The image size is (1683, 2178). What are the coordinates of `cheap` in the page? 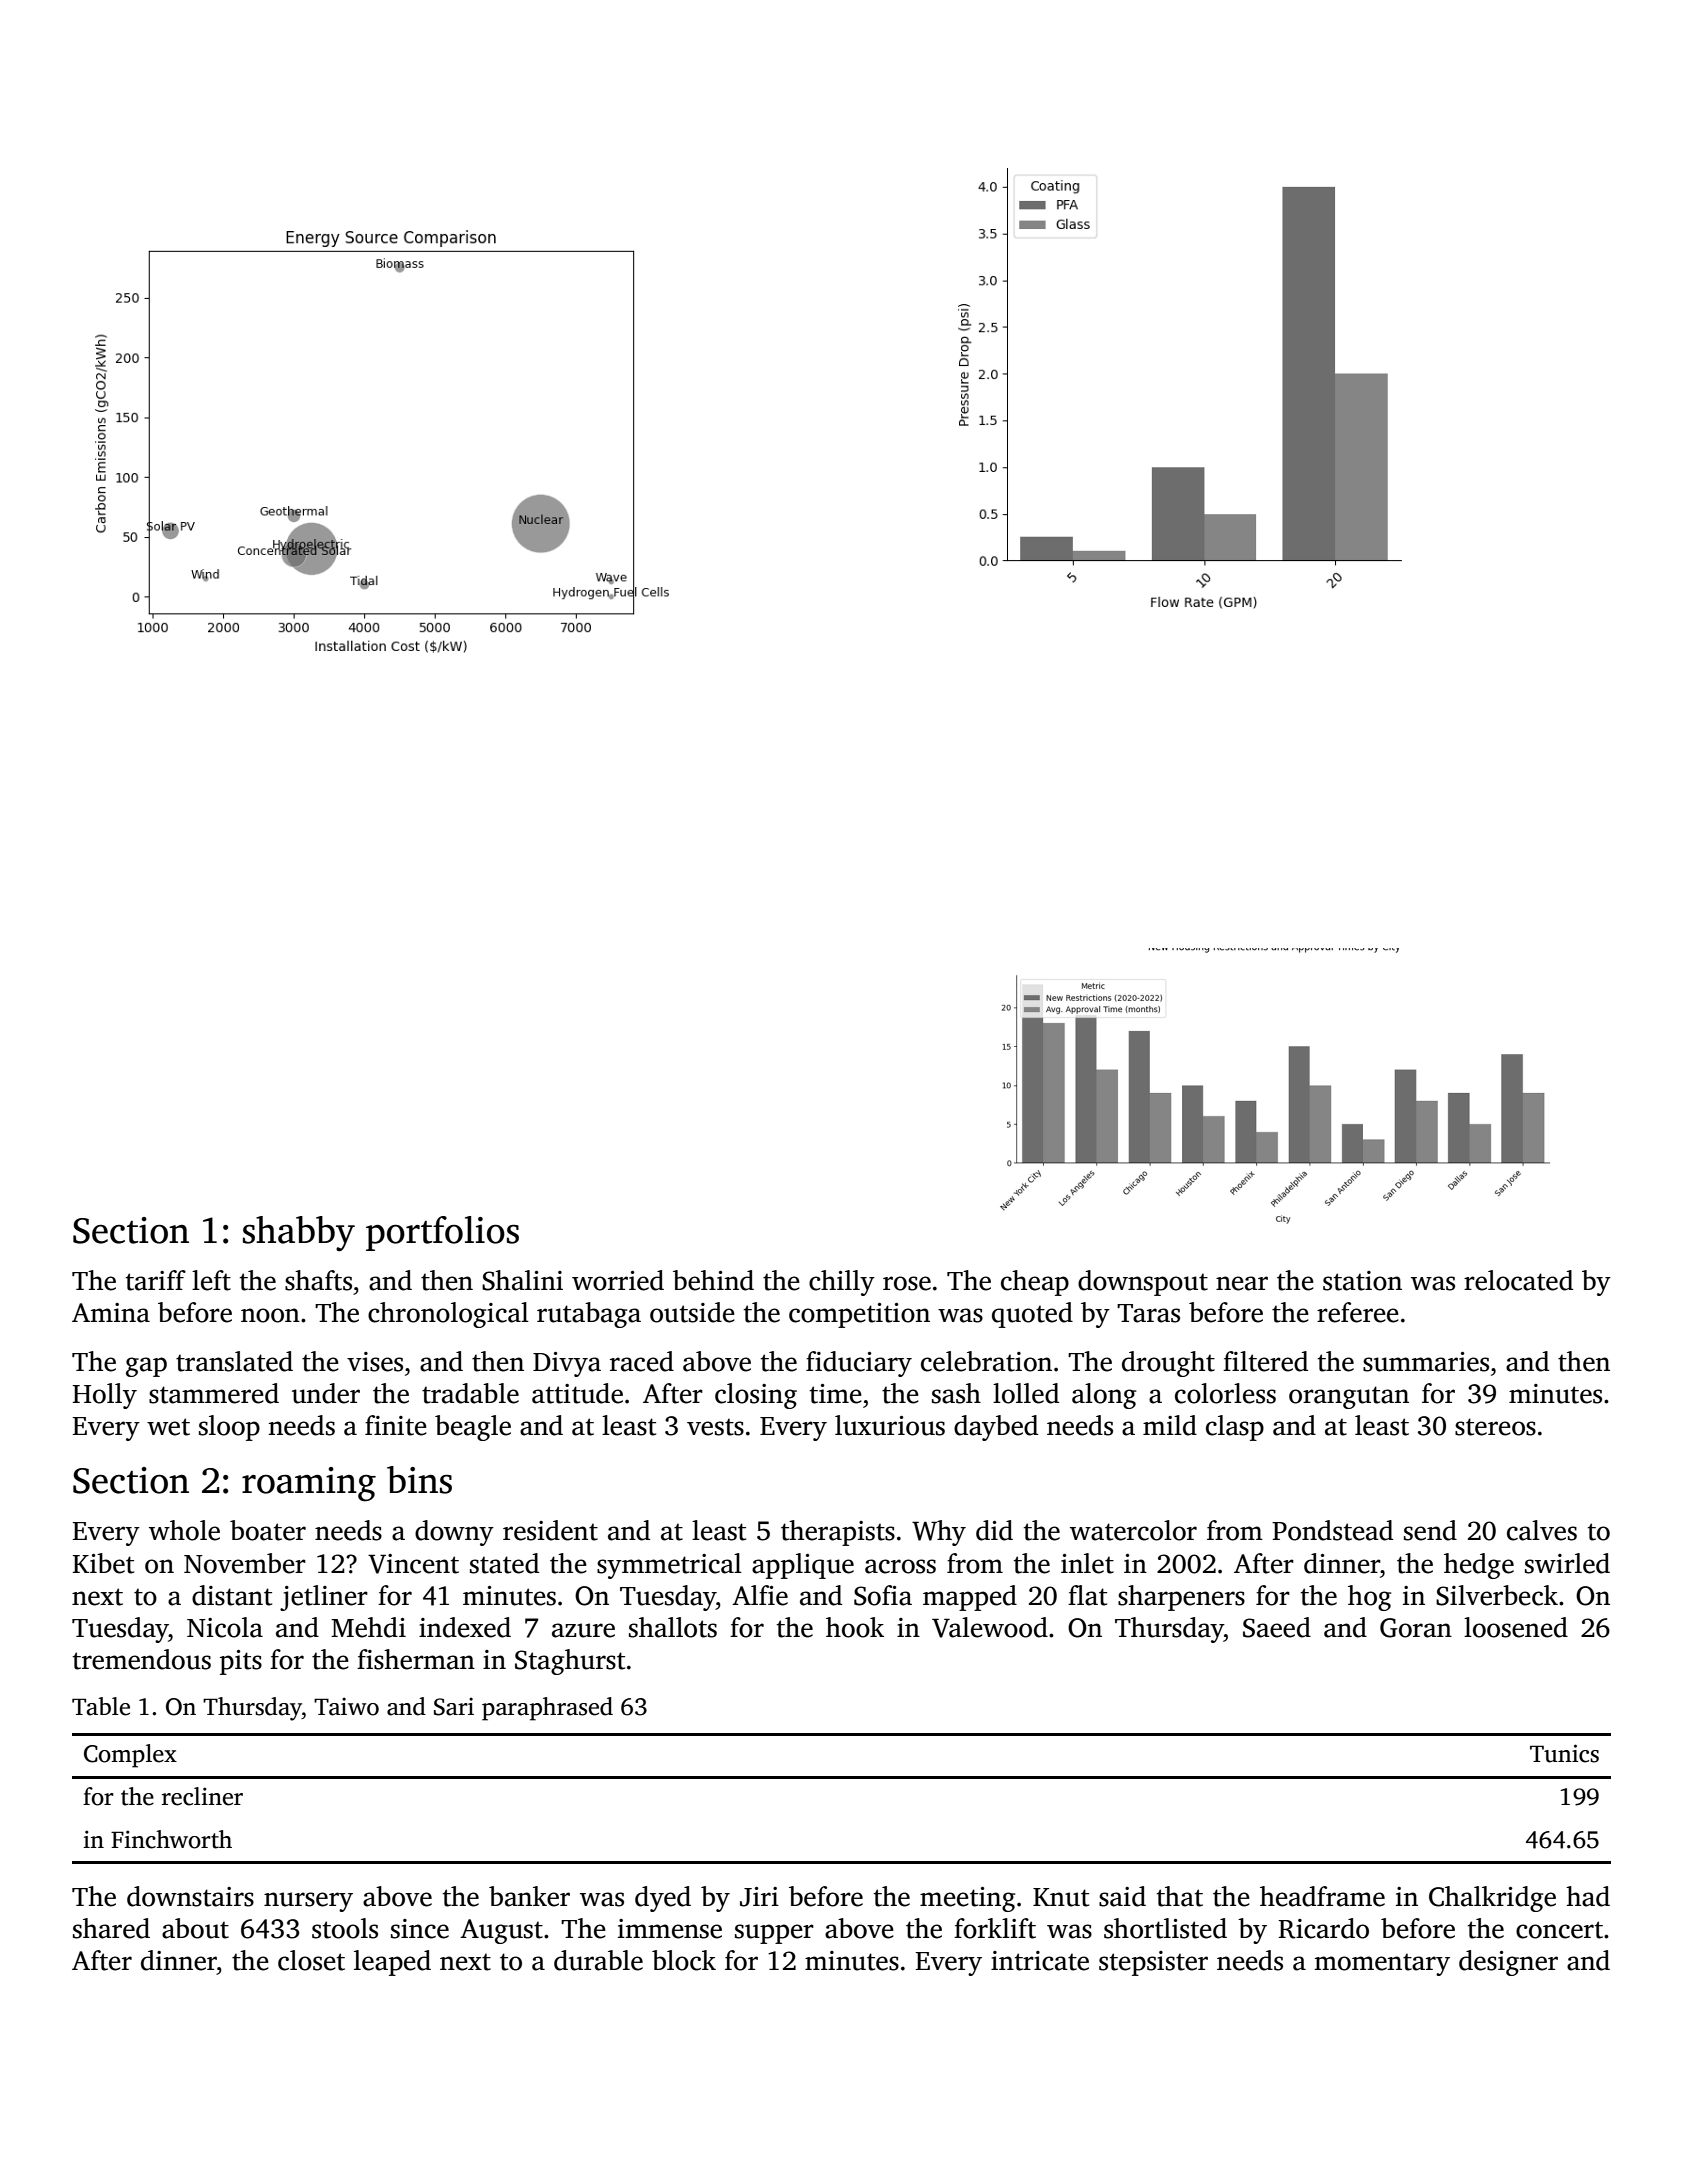 It's located at (1035, 1283).
